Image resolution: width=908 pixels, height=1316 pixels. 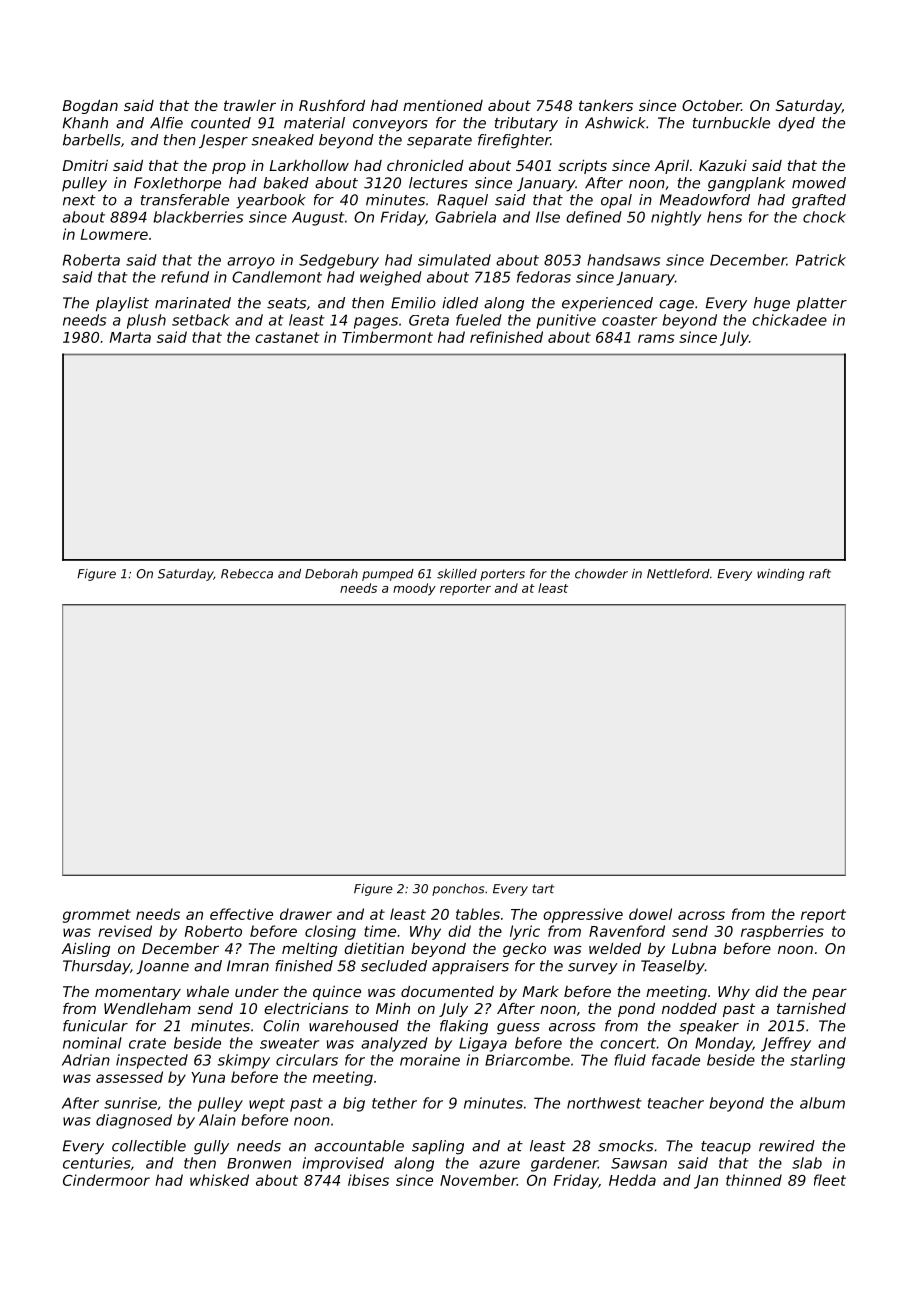 What do you see at coordinates (830, 1180) in the image?
I see `fleet` at bounding box center [830, 1180].
